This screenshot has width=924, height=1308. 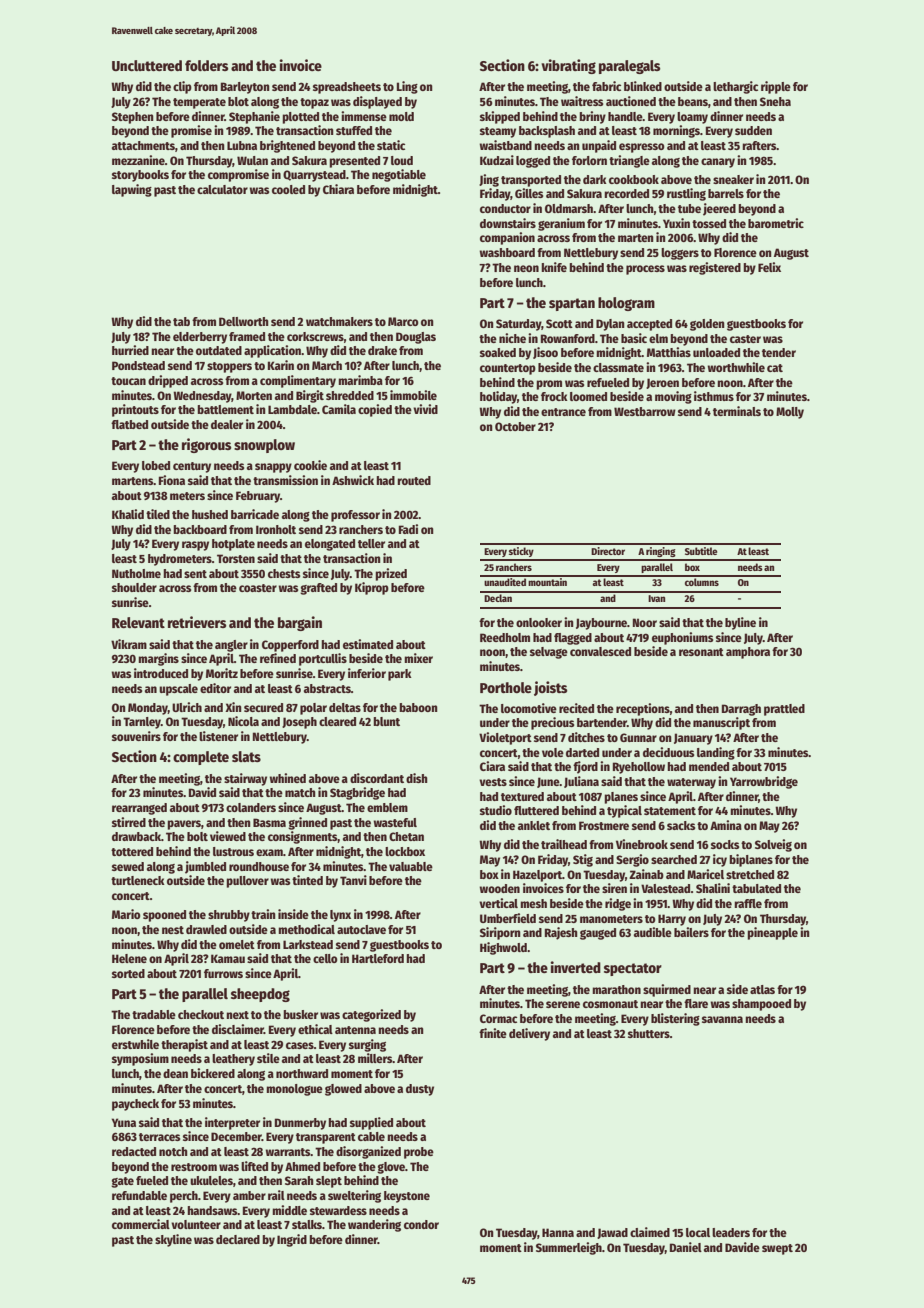 I want to click on wasteful, so click(x=395, y=822).
